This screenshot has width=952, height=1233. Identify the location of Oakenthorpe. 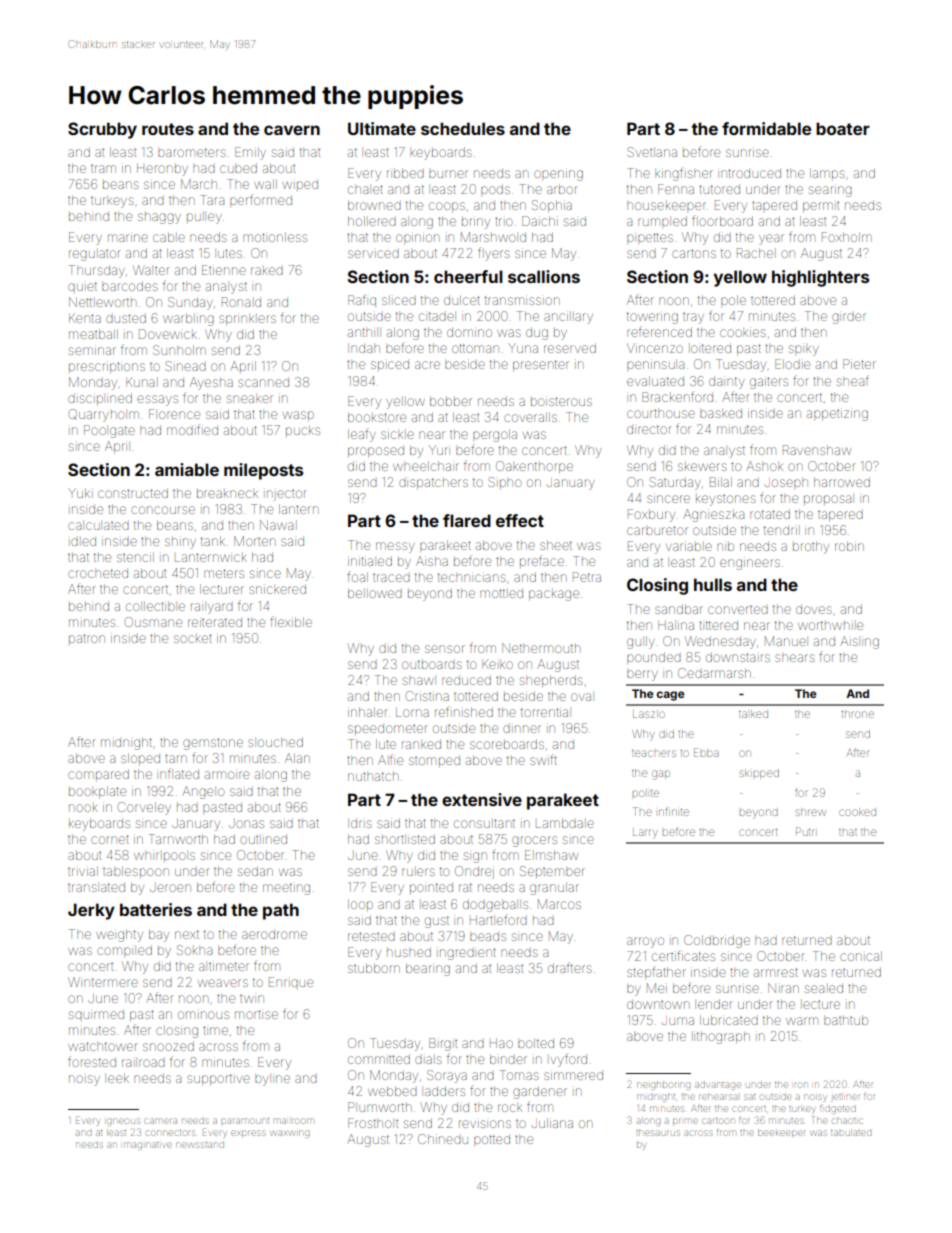
(534, 467).
